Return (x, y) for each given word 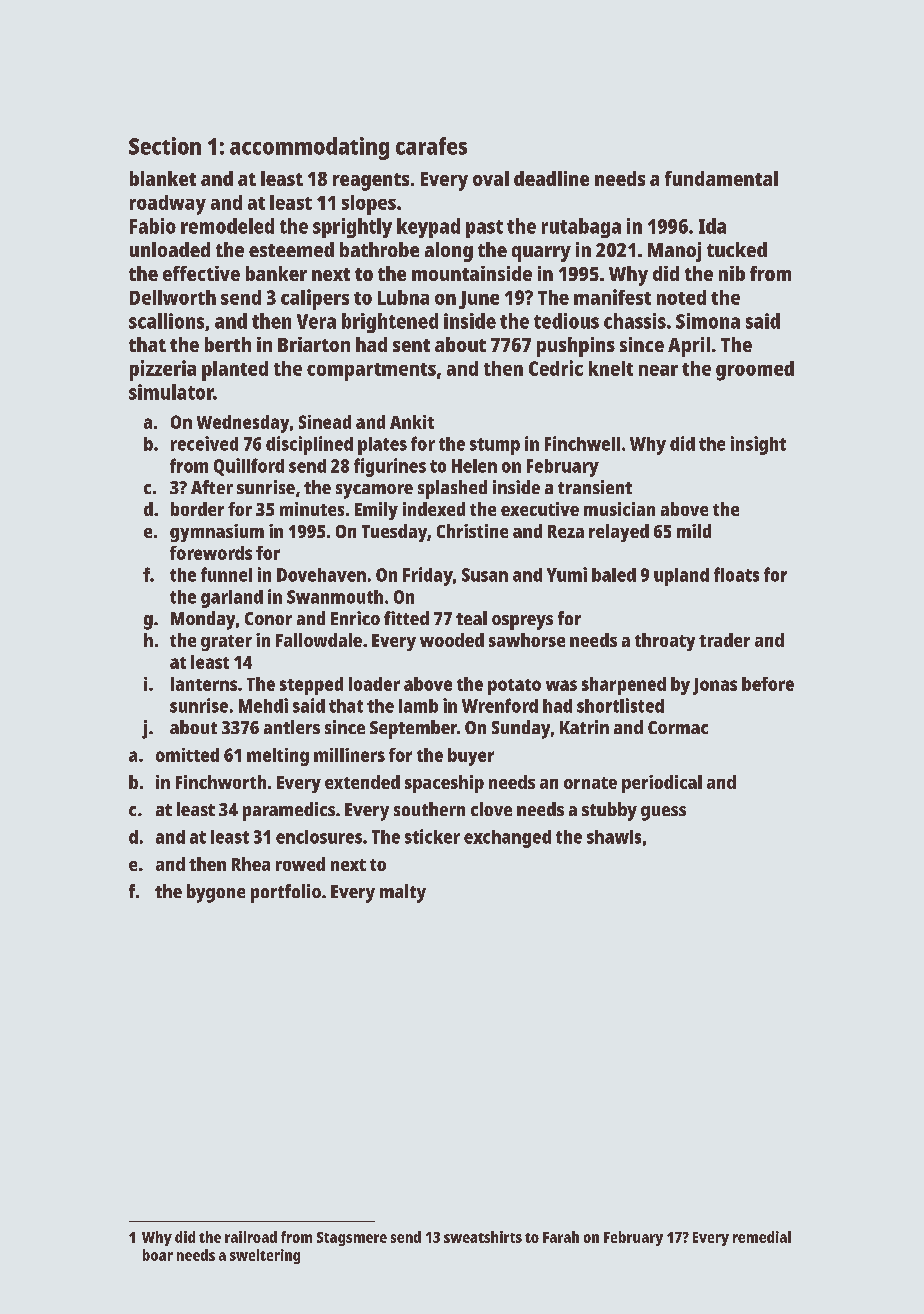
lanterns (204, 684)
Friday (428, 576)
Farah (561, 1237)
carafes (431, 146)
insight (758, 445)
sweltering (265, 1256)
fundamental (721, 178)
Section (165, 146)
